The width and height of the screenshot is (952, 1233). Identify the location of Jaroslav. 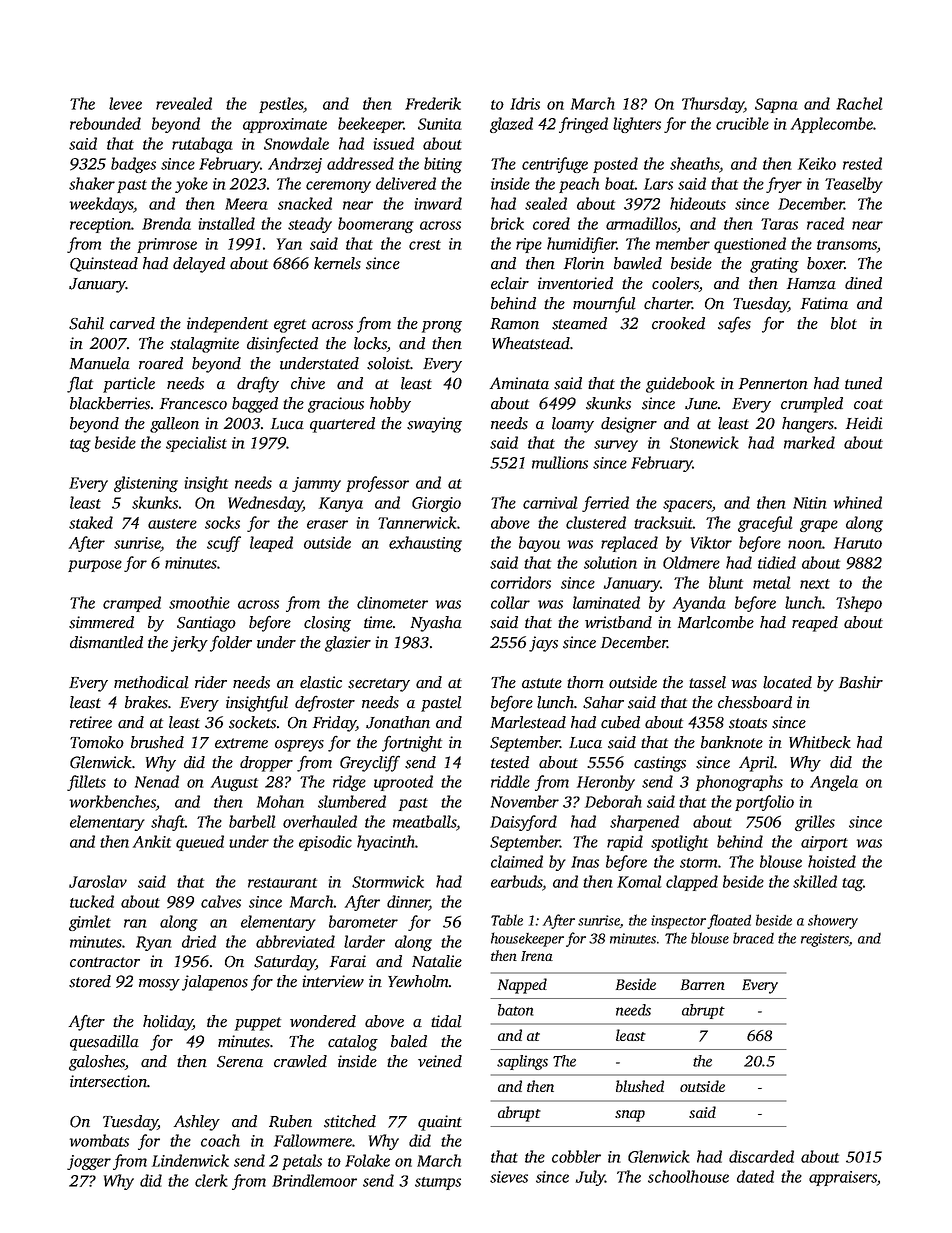
(98, 881).
